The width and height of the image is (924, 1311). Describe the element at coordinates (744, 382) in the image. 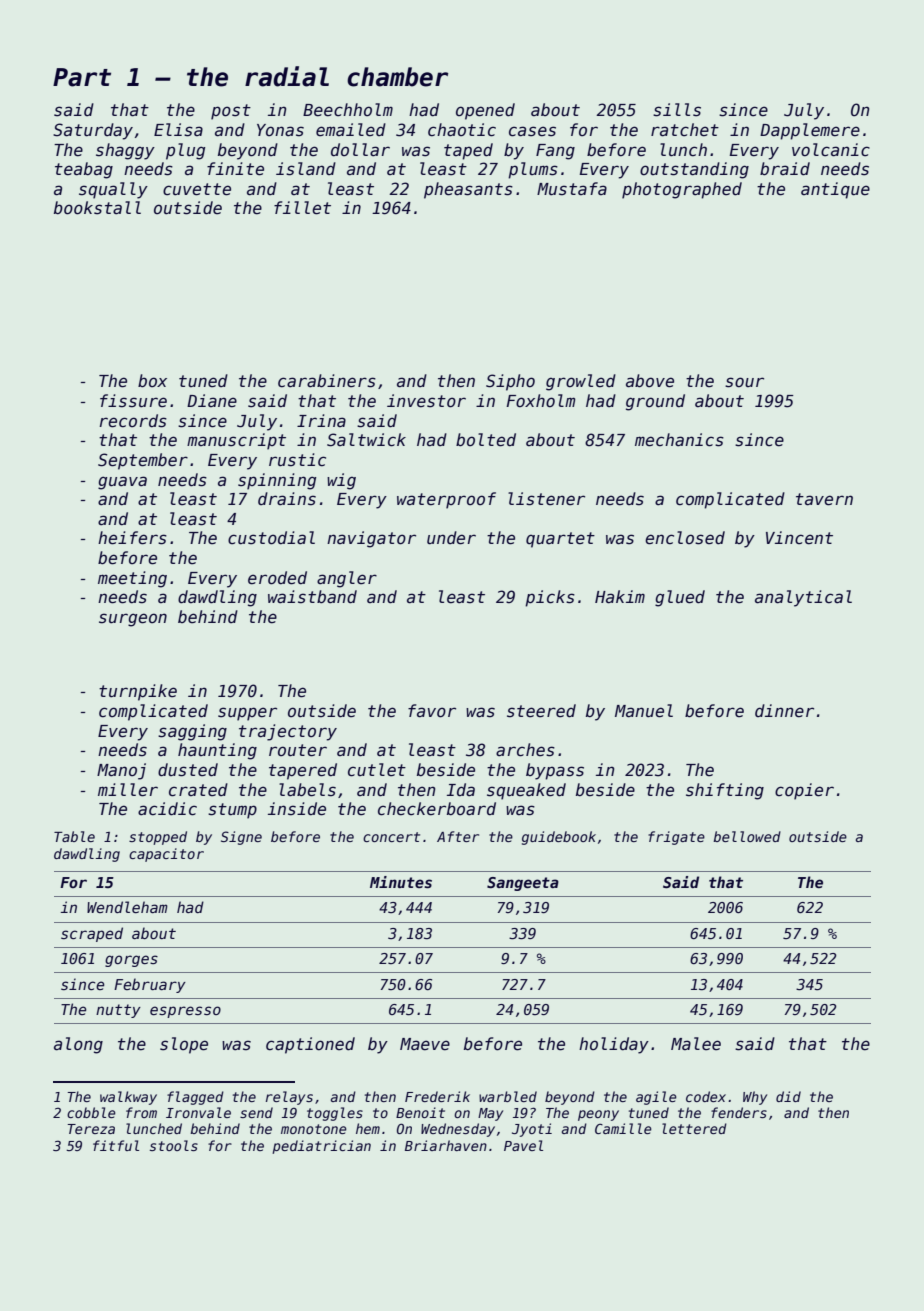

I see `sour` at that location.
